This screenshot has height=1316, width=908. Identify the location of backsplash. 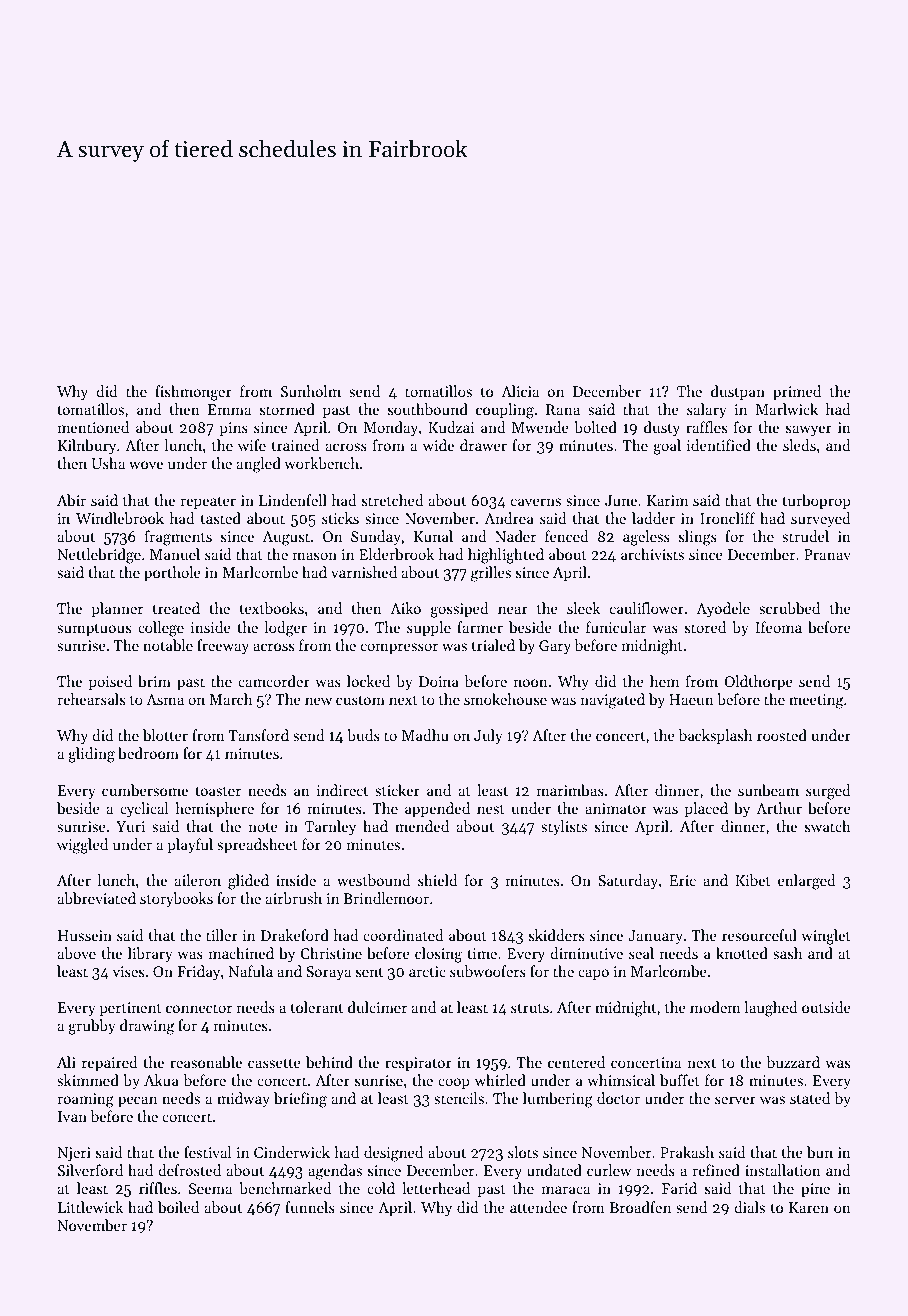
(715, 736).
